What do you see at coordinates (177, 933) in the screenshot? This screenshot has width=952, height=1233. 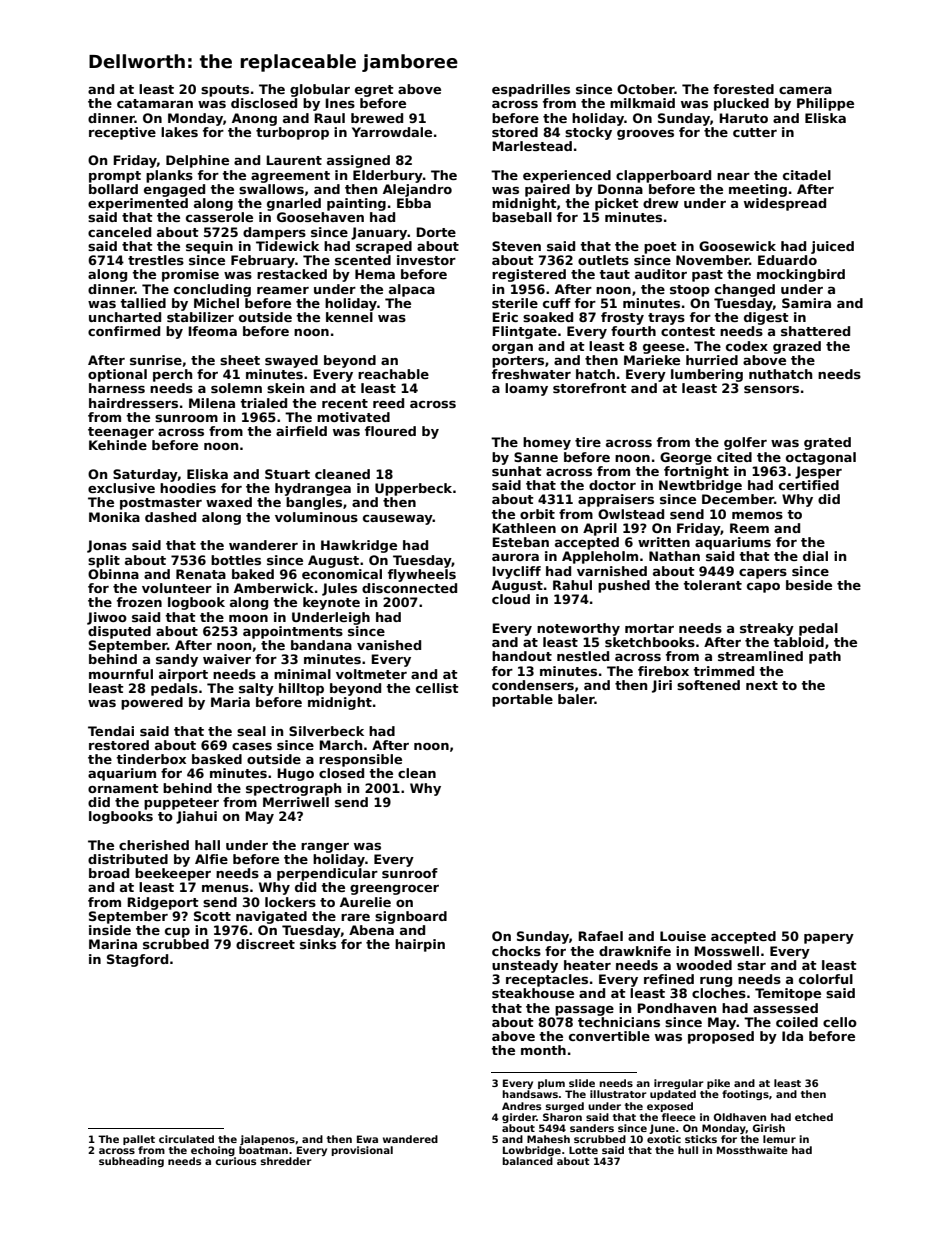 I see `cup` at bounding box center [177, 933].
